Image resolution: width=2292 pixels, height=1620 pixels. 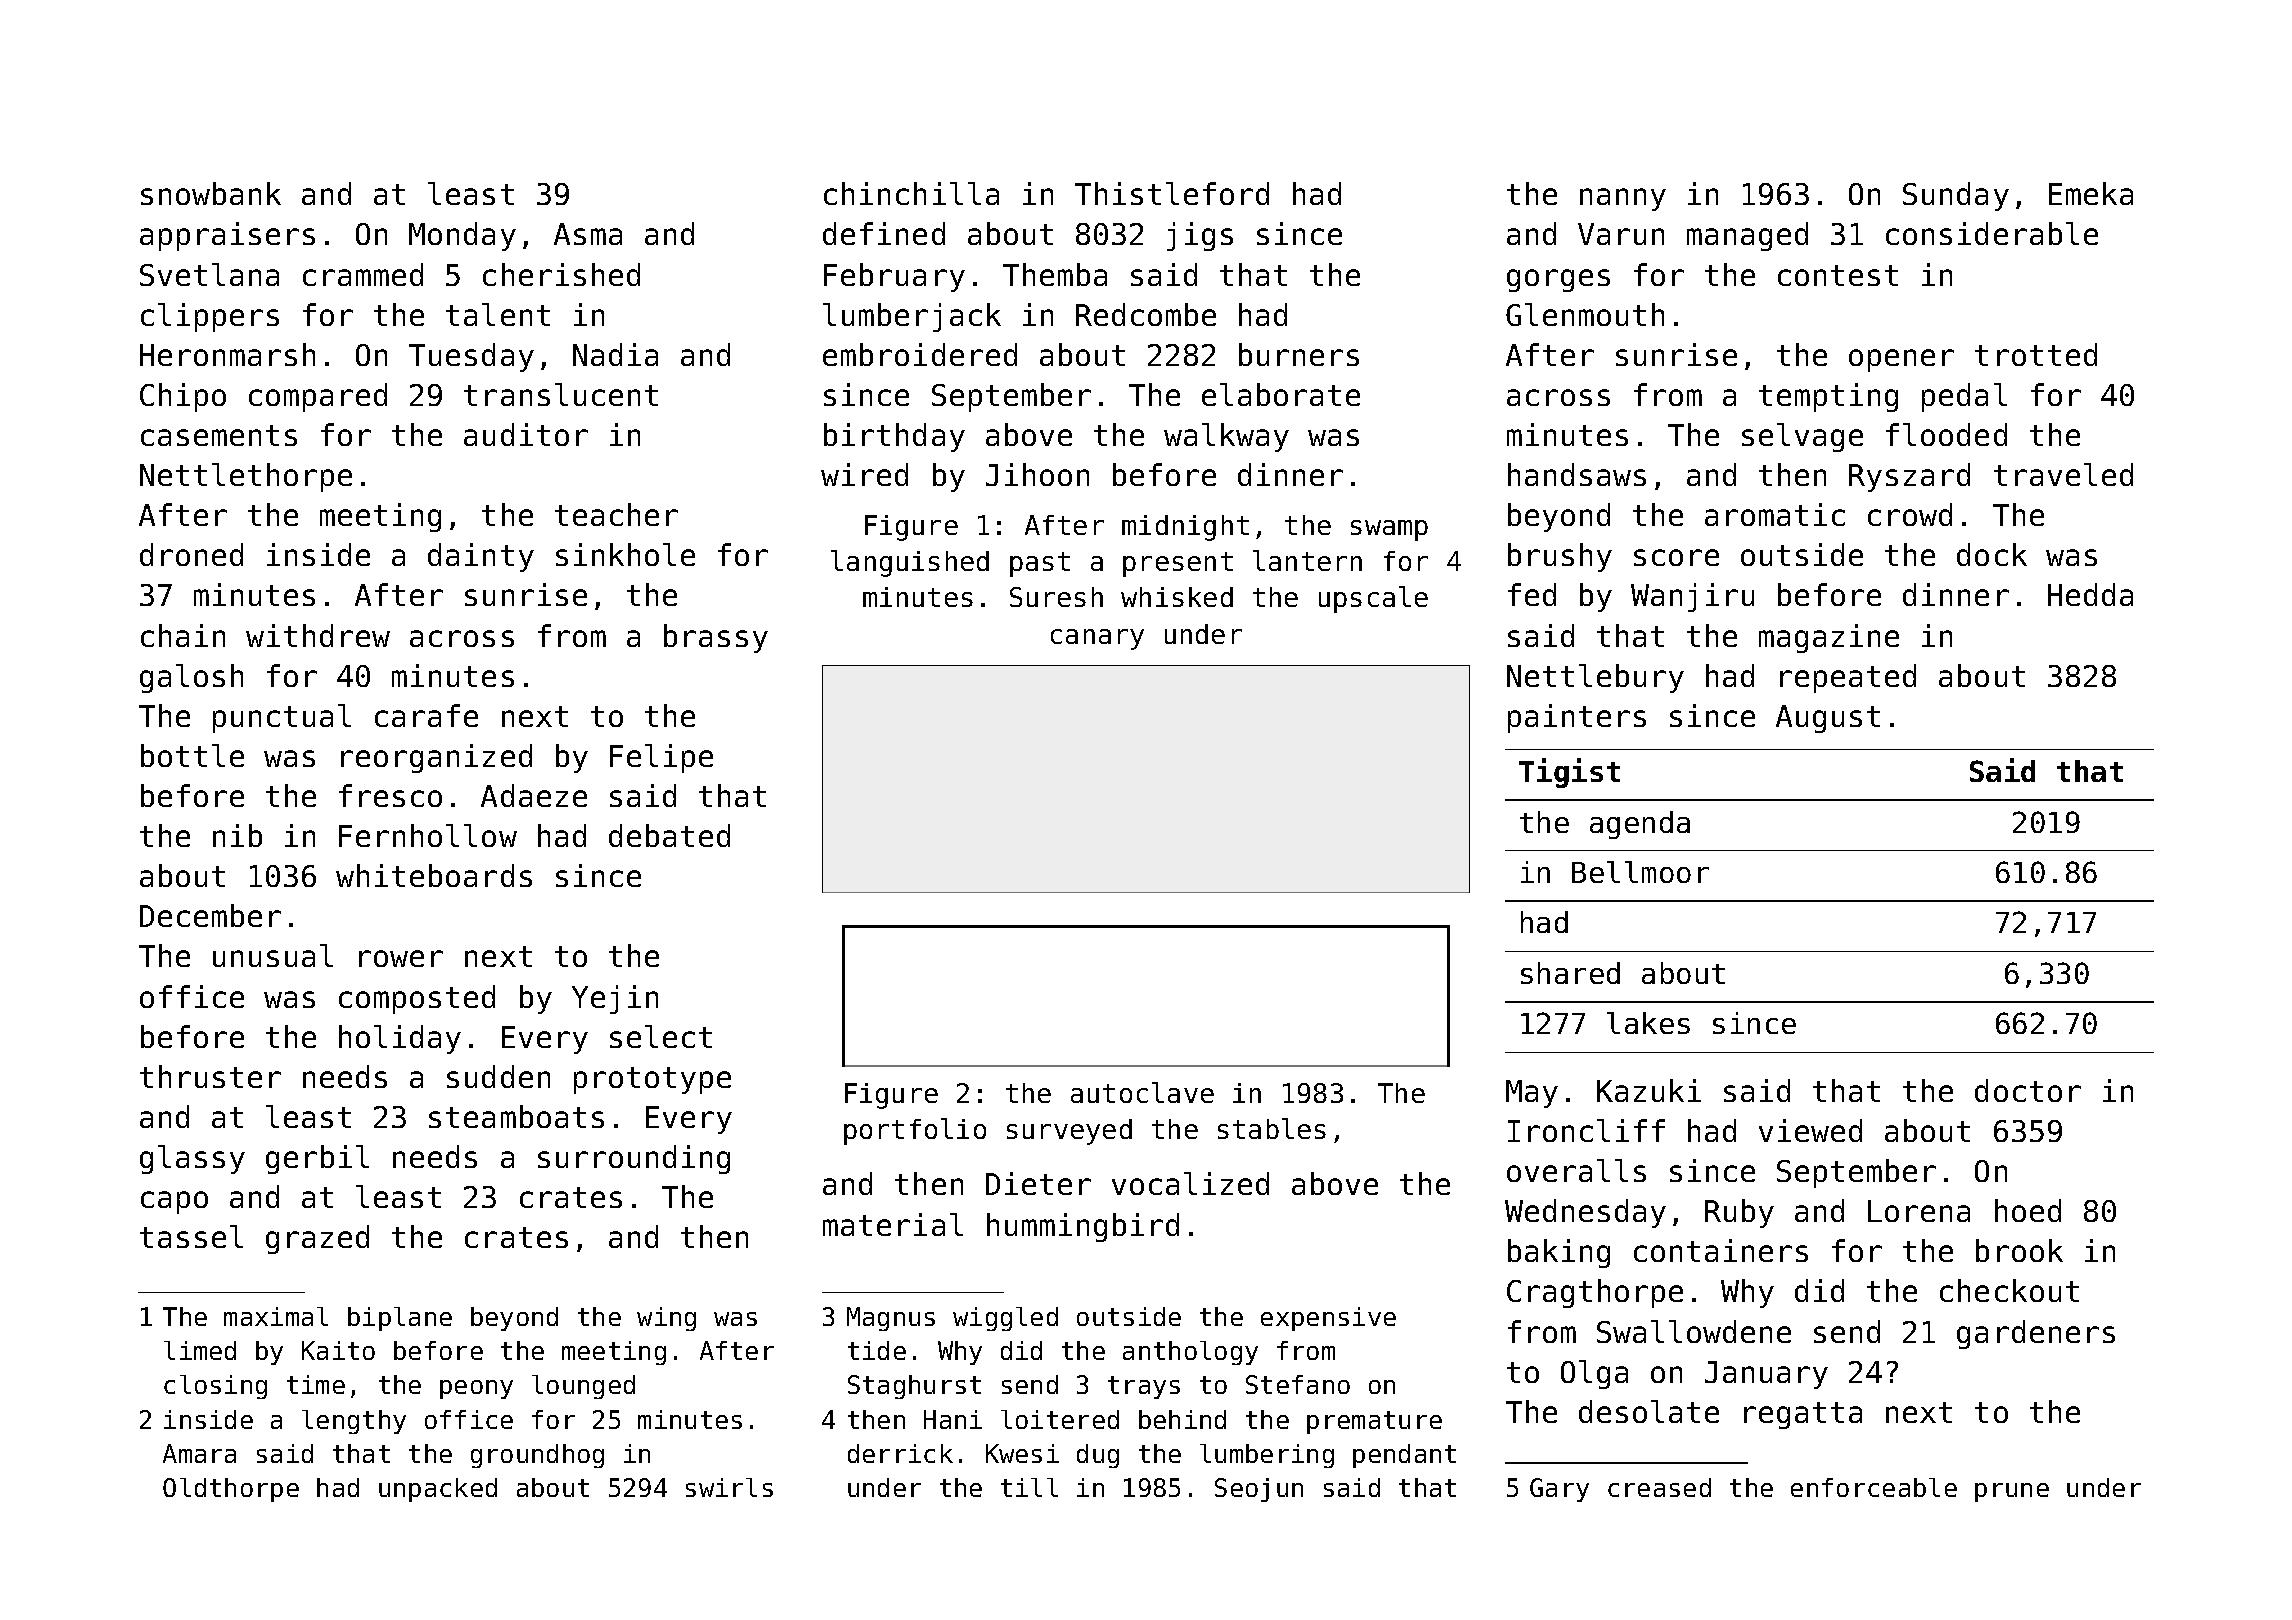 I want to click on canary, so click(x=1097, y=639).
